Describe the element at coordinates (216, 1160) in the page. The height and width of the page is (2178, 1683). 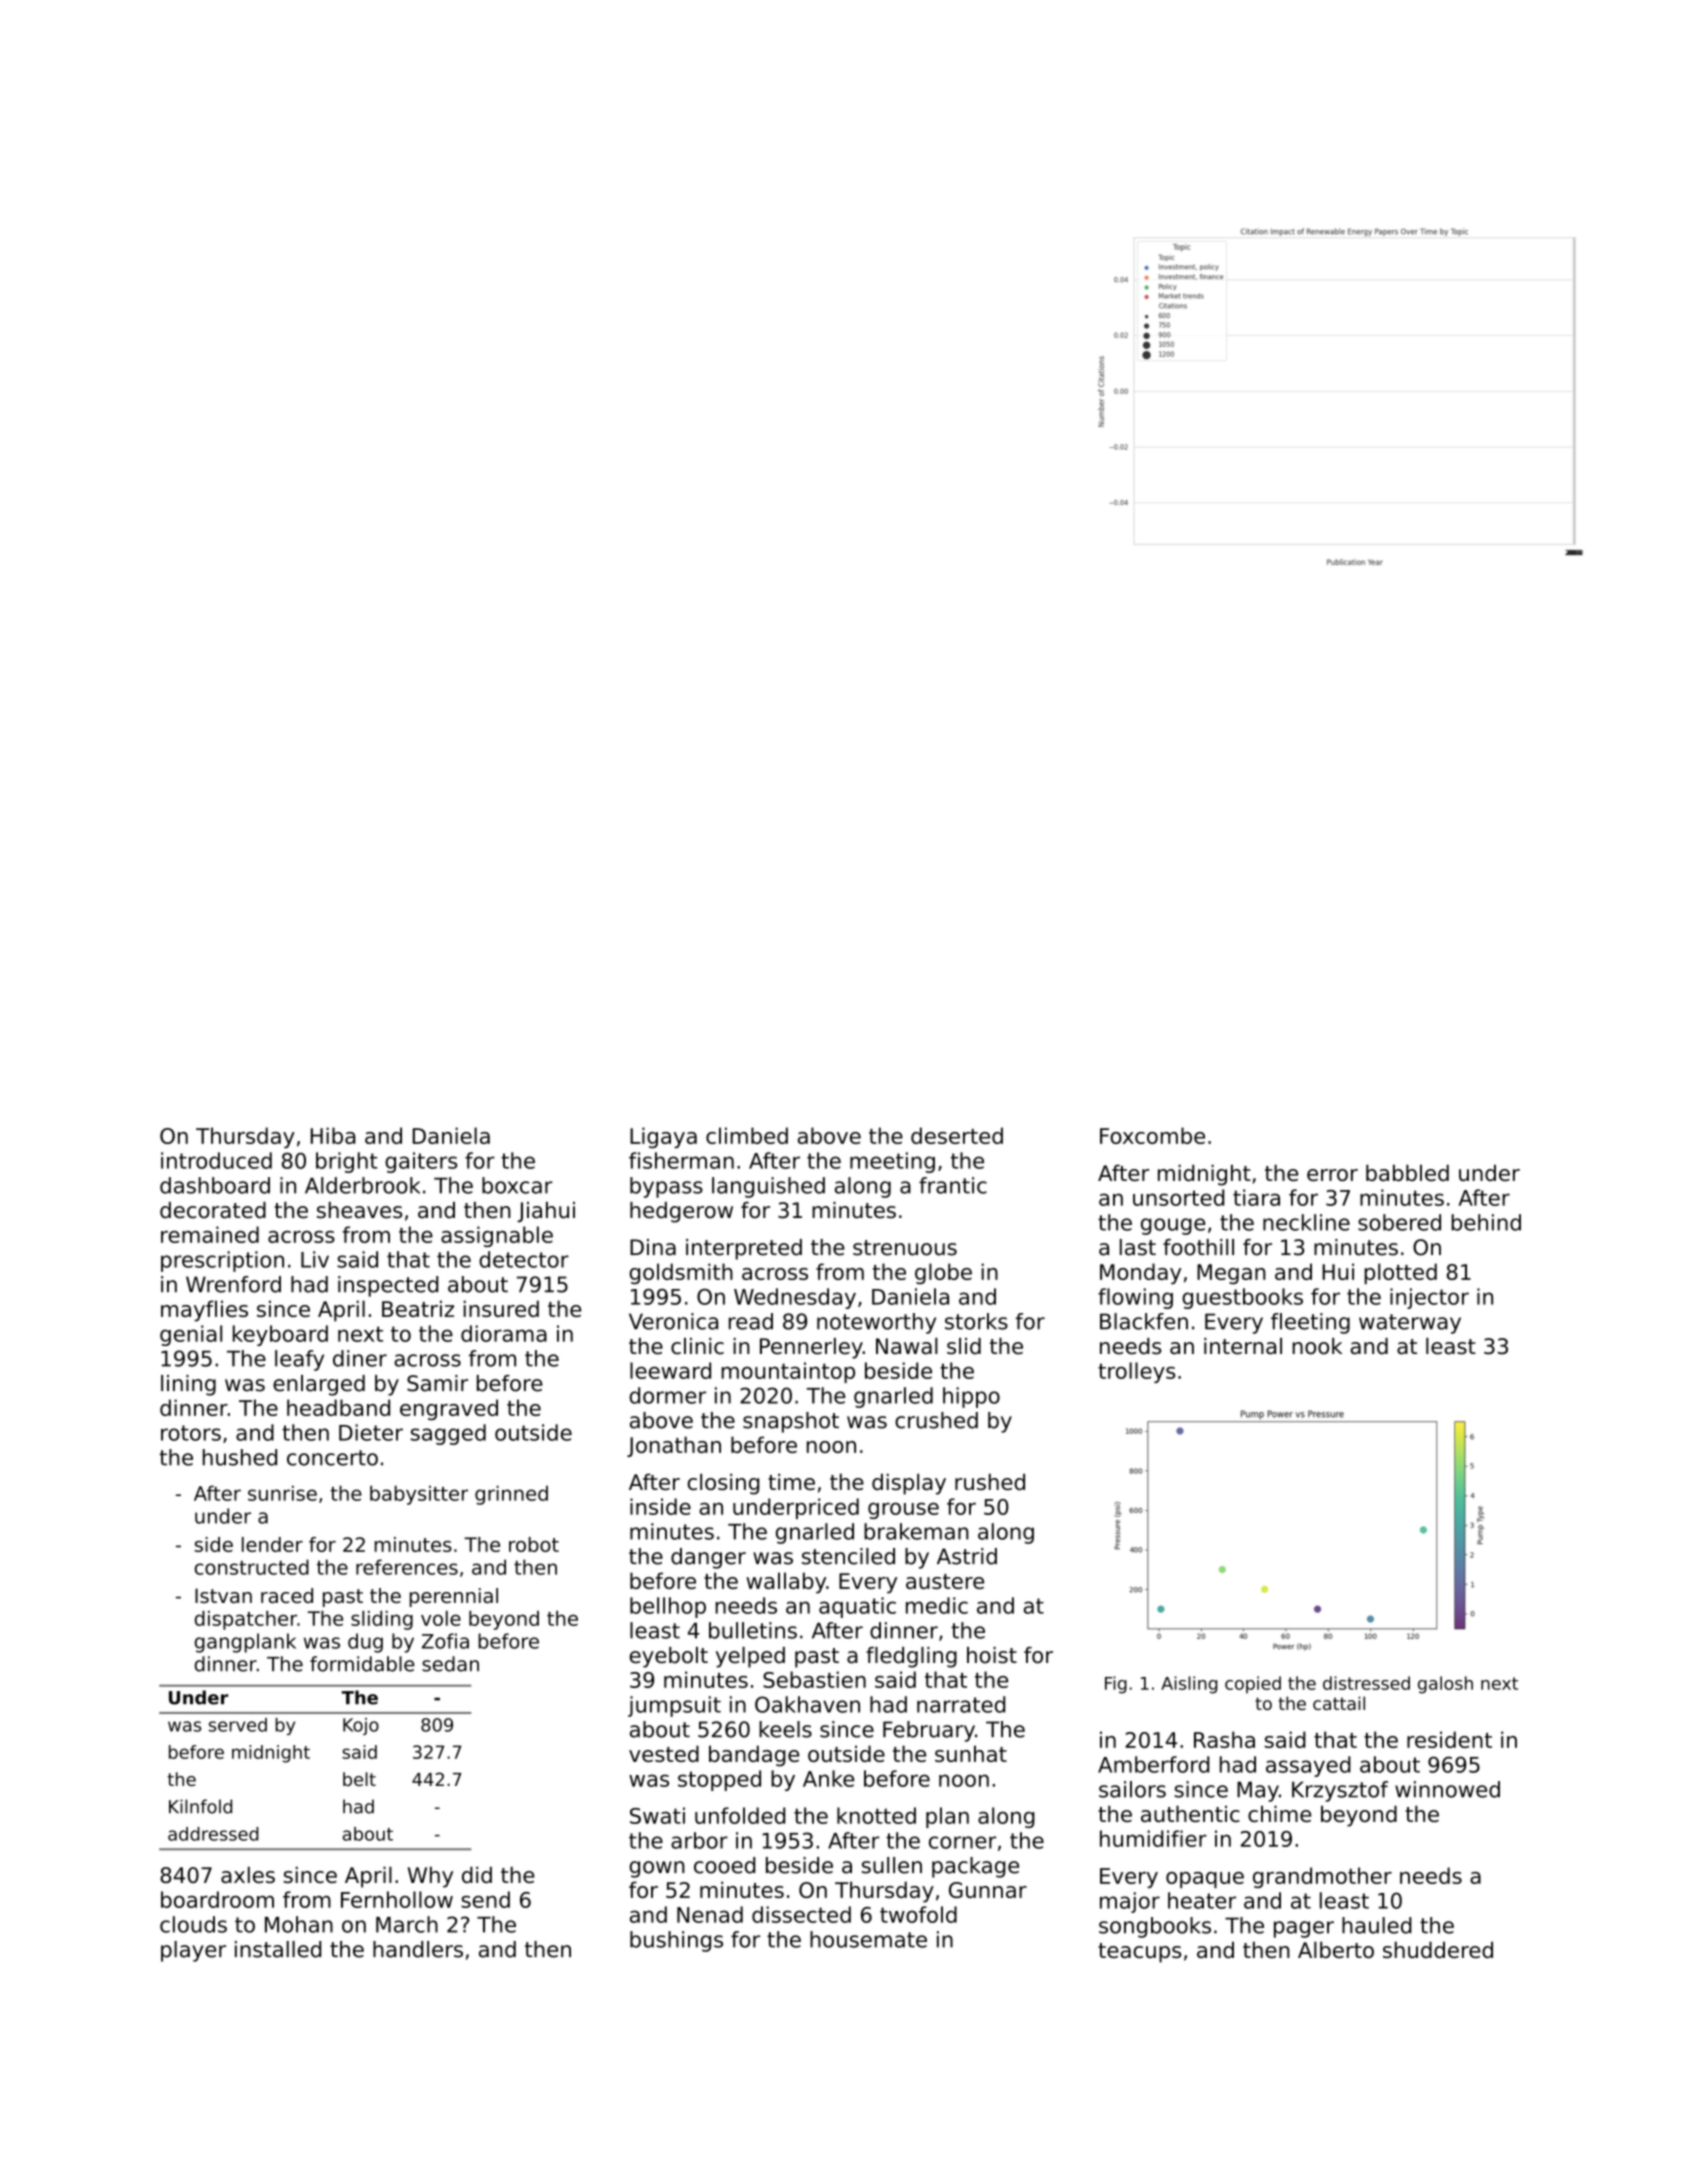
I see `introduced` at that location.
